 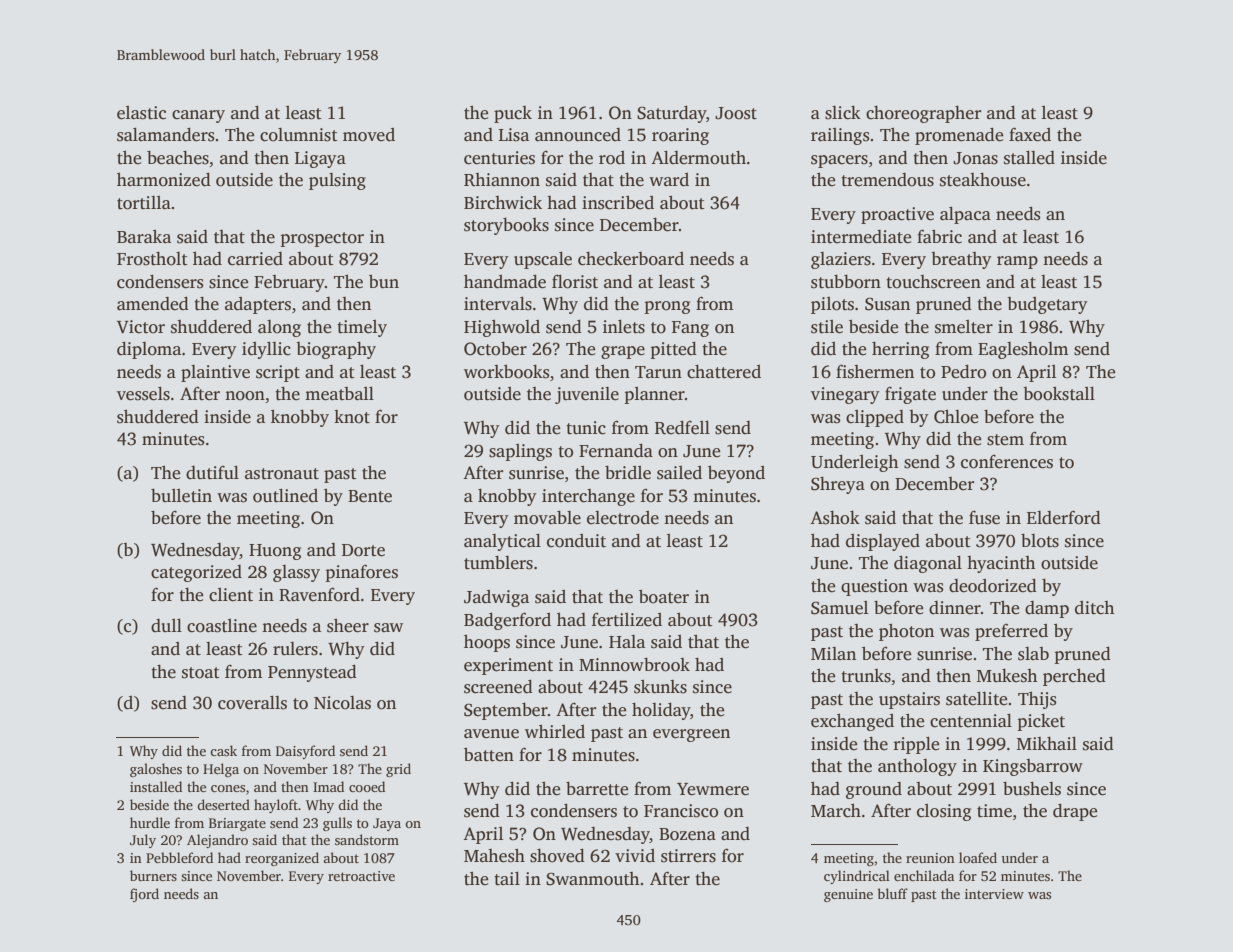 I want to click on Highwold, so click(x=502, y=328).
